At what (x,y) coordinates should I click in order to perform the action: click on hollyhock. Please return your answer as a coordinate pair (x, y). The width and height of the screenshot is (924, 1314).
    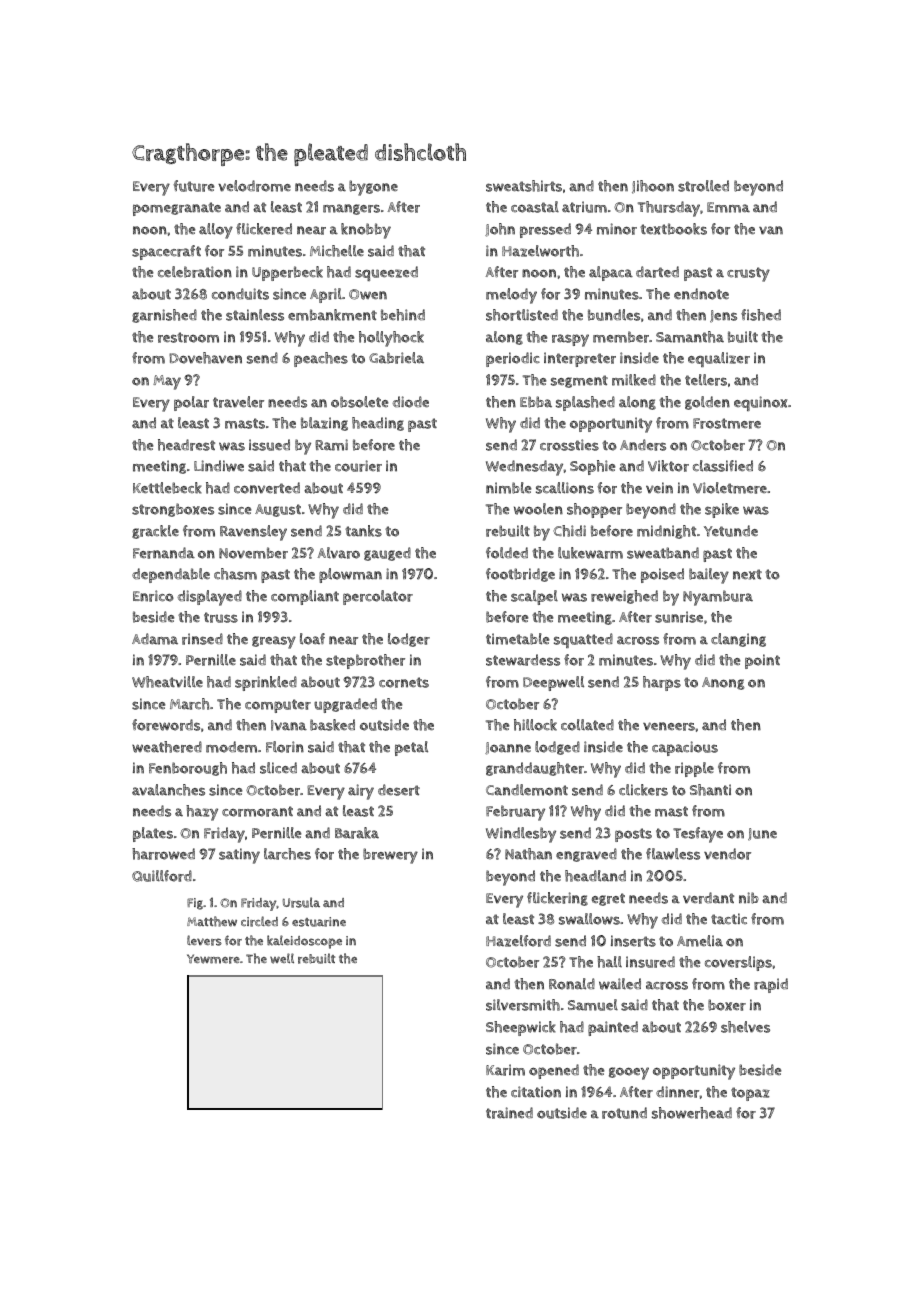
    Looking at the image, I should click on (391, 339).
